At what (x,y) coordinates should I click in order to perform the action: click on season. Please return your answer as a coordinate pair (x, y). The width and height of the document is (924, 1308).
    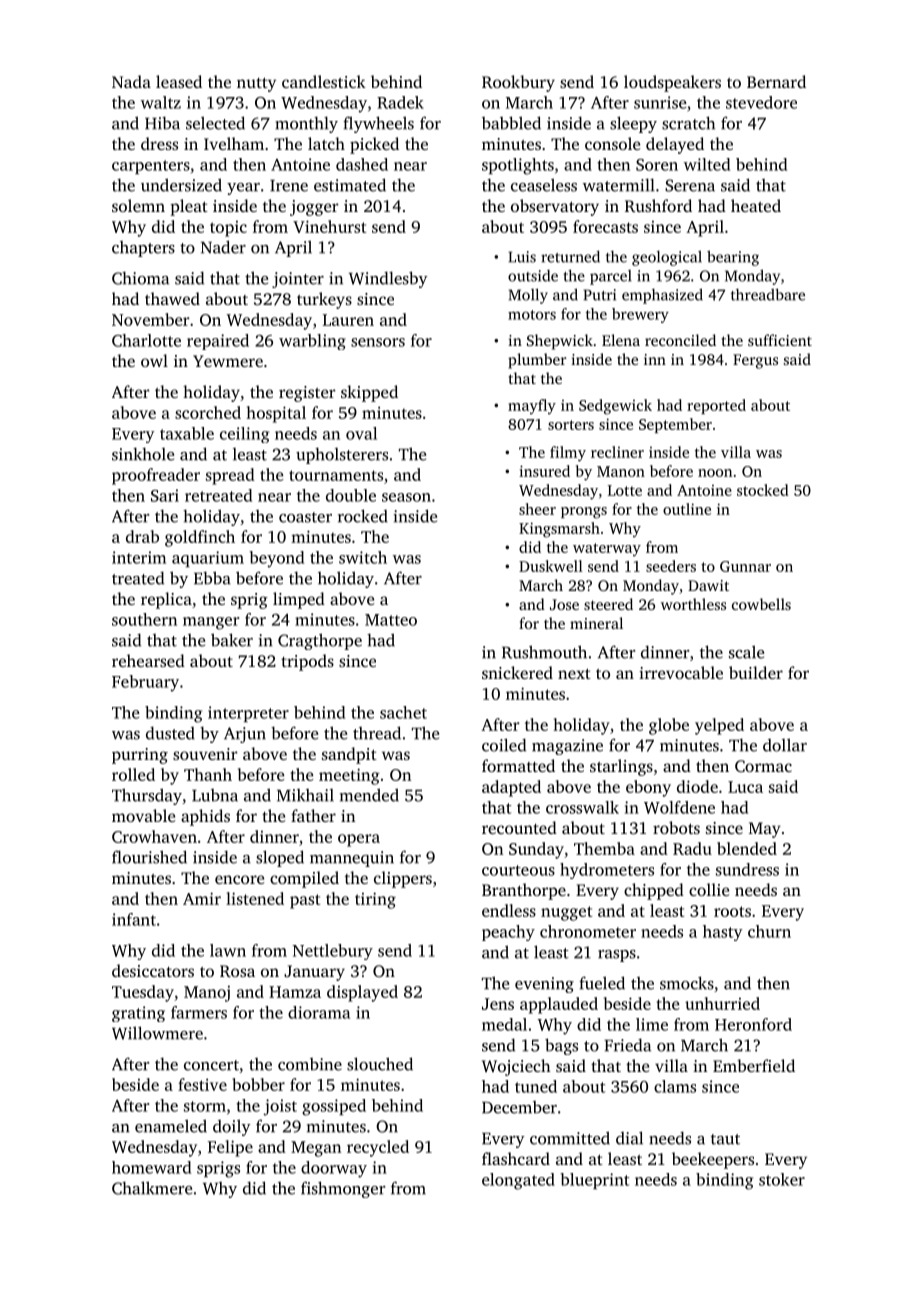
    Looking at the image, I should click on (406, 497).
